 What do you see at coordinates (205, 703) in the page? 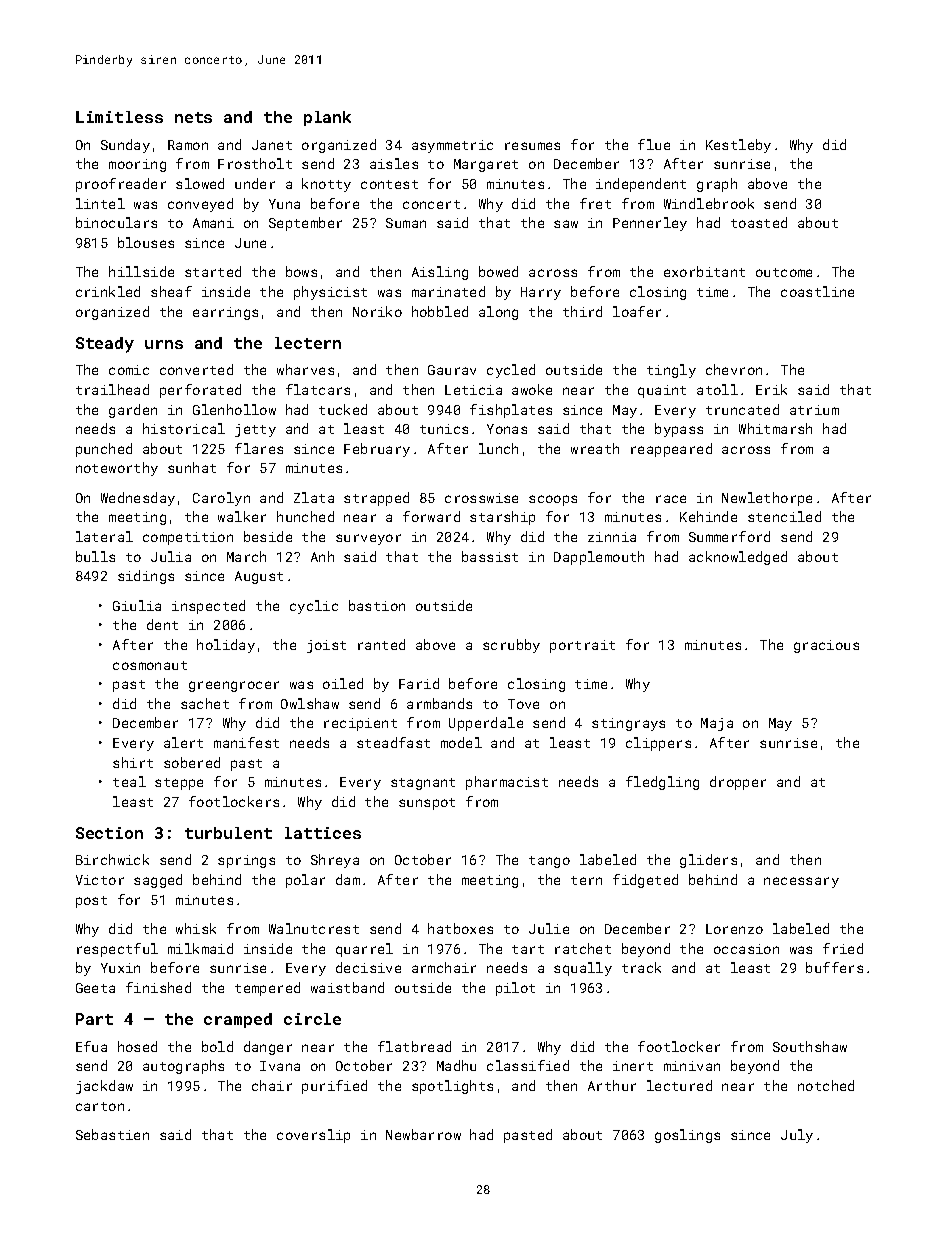
I see `sachet` at bounding box center [205, 703].
